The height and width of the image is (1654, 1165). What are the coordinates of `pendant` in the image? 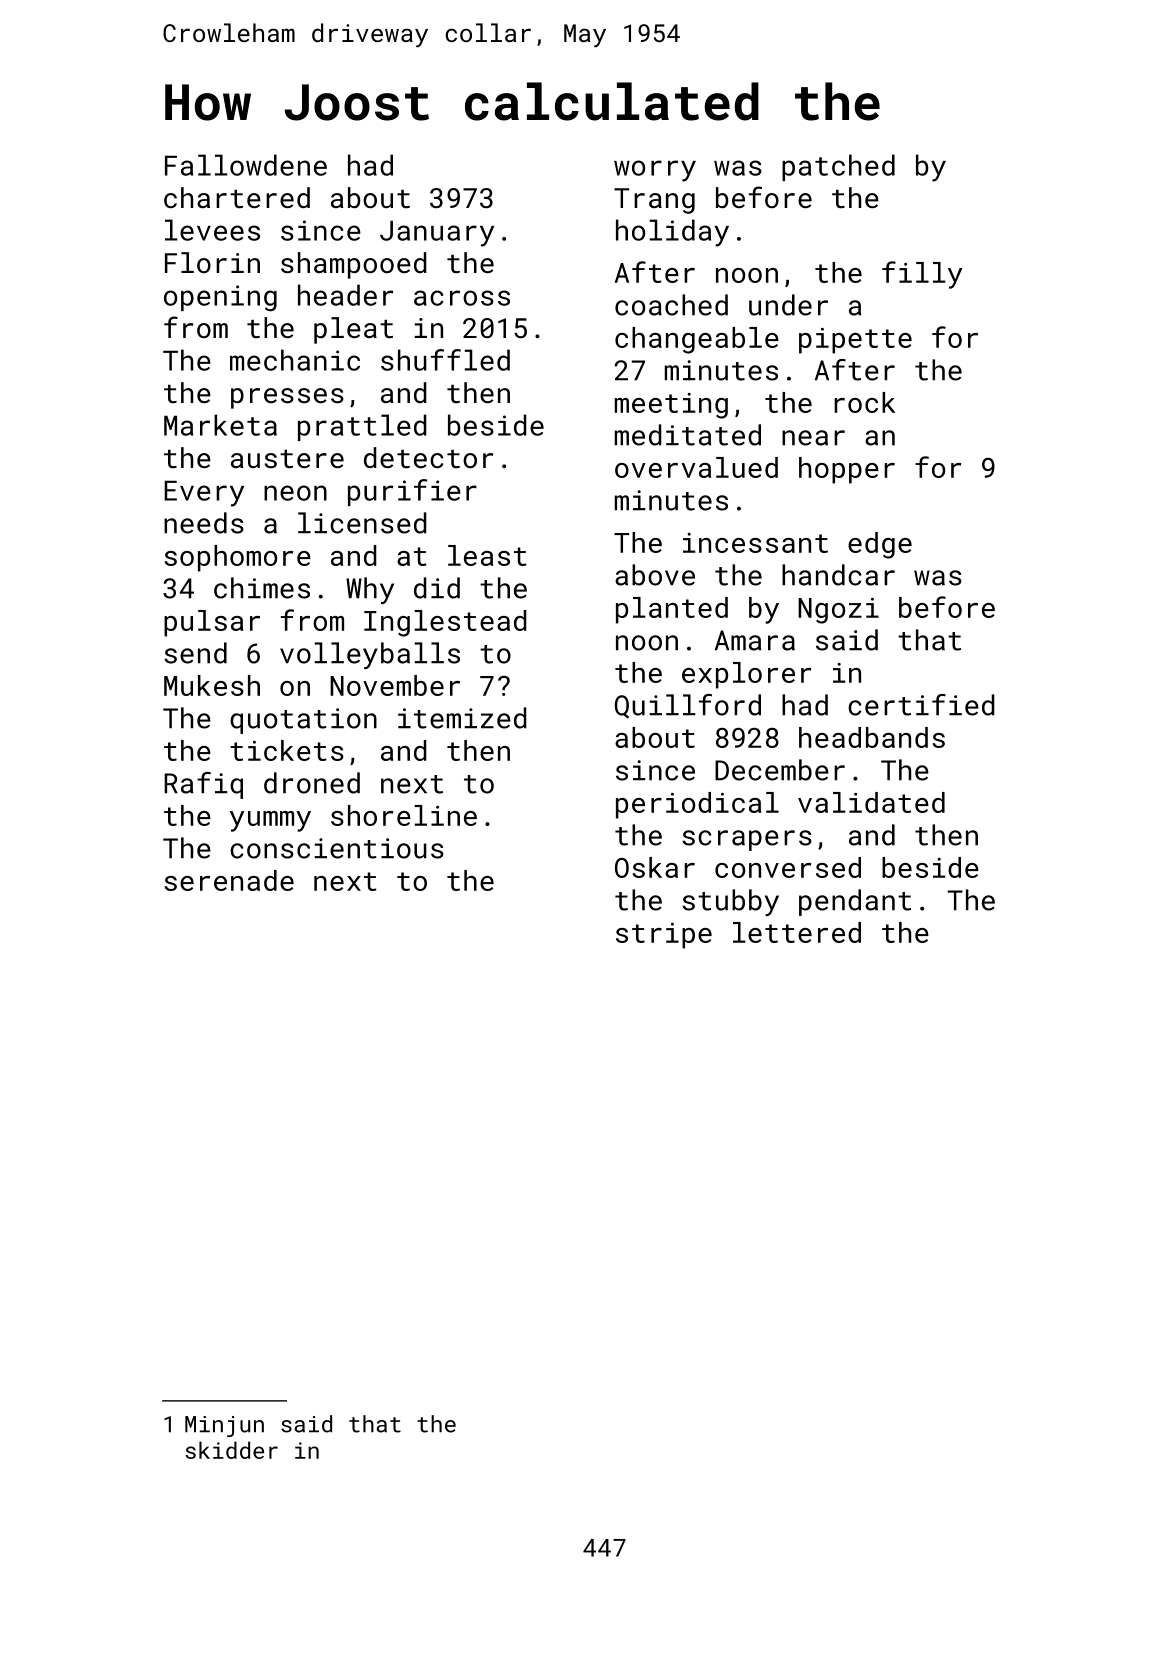 It's located at (855, 902).
